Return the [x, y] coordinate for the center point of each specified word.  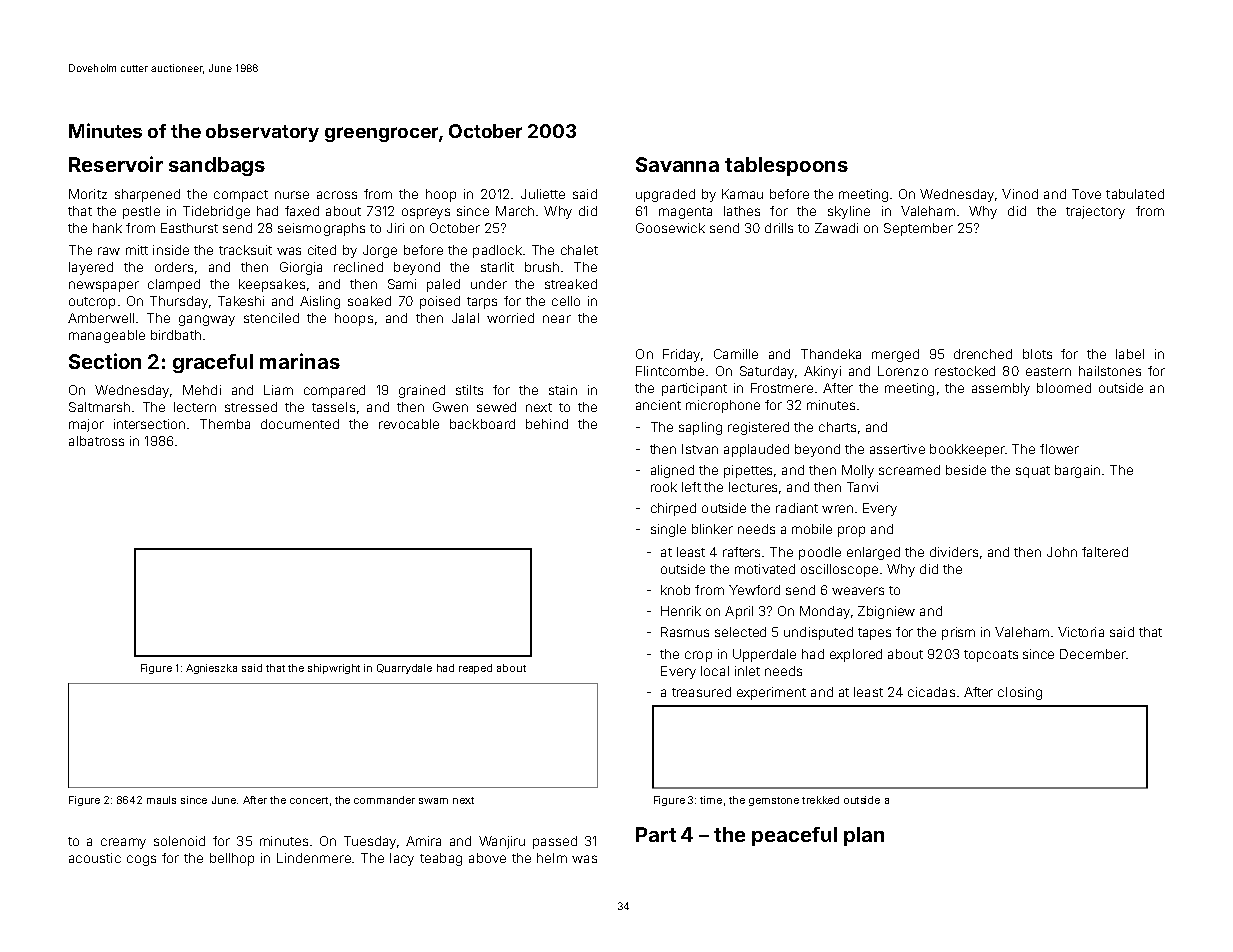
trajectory [1095, 212]
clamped [174, 285]
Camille [736, 354]
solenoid [179, 841]
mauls [161, 800]
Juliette [543, 194]
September [918, 229]
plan [864, 836]
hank [107, 228]
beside [966, 470]
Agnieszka [211, 669]
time [711, 800]
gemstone [774, 801]
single [668, 530]
